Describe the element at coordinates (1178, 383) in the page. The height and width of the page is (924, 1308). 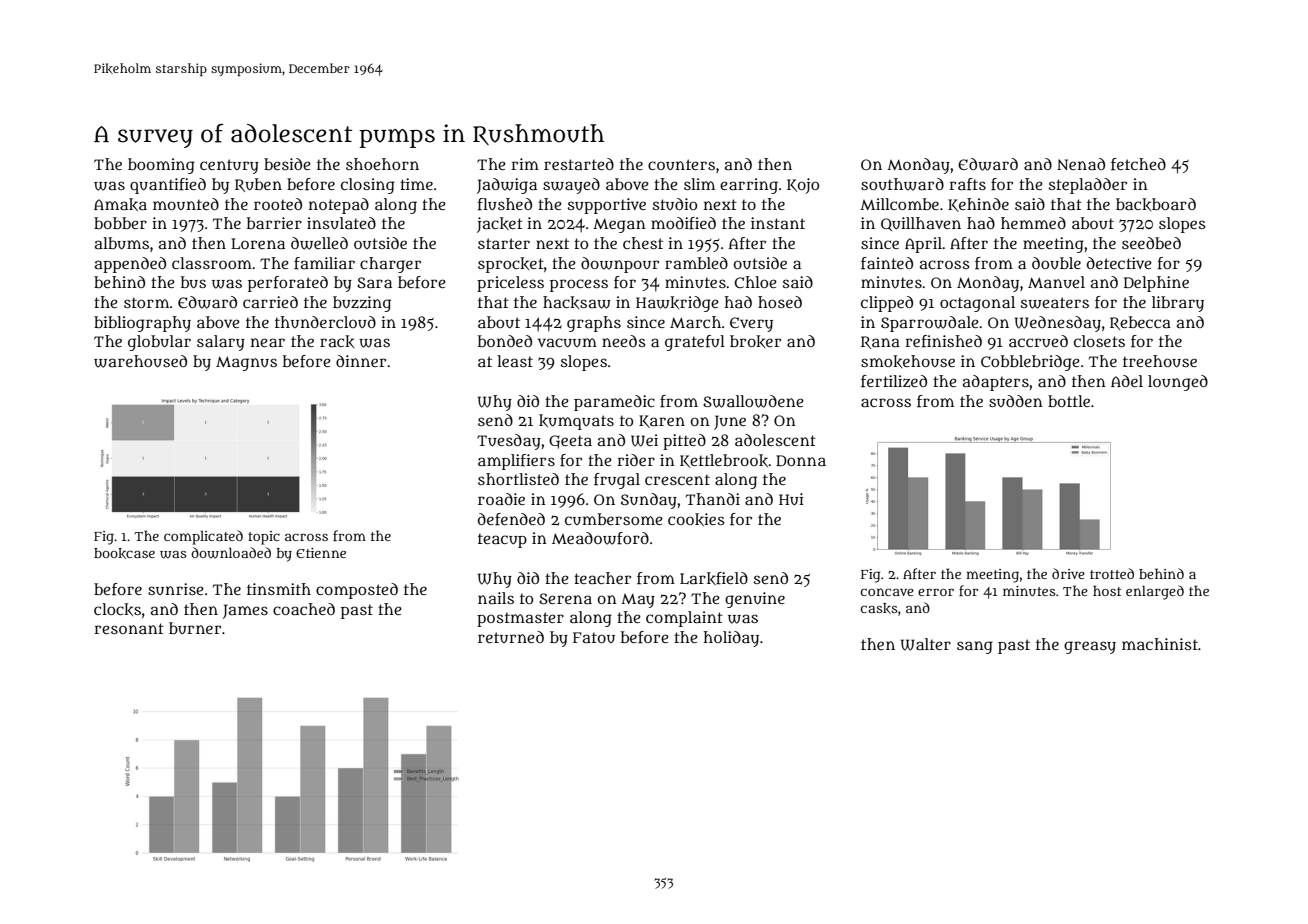
I see `lounged` at that location.
